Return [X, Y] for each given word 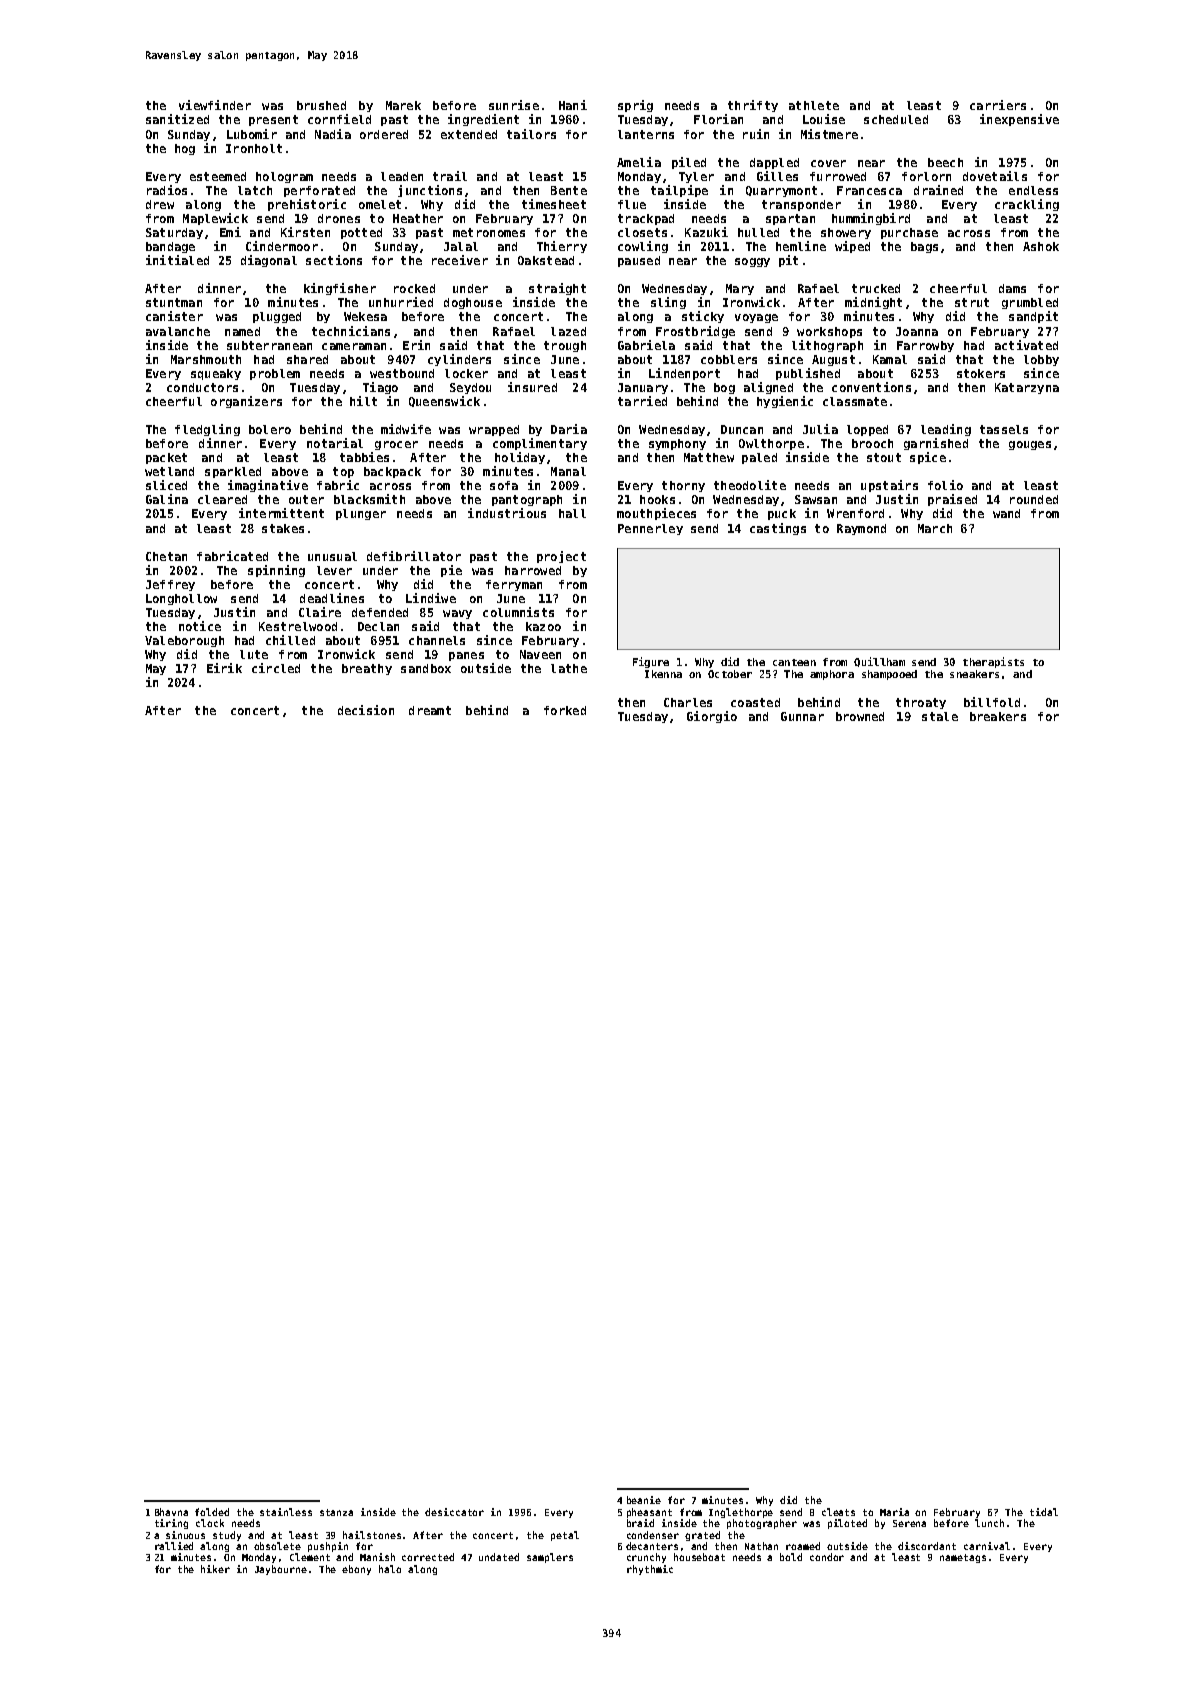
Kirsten [305, 232]
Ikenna [663, 674]
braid [640, 1523]
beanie [644, 1500]
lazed [568, 331]
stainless [286, 1512]
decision [366, 710]
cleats [838, 1512]
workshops [829, 332]
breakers [998, 716]
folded [212, 1512]
